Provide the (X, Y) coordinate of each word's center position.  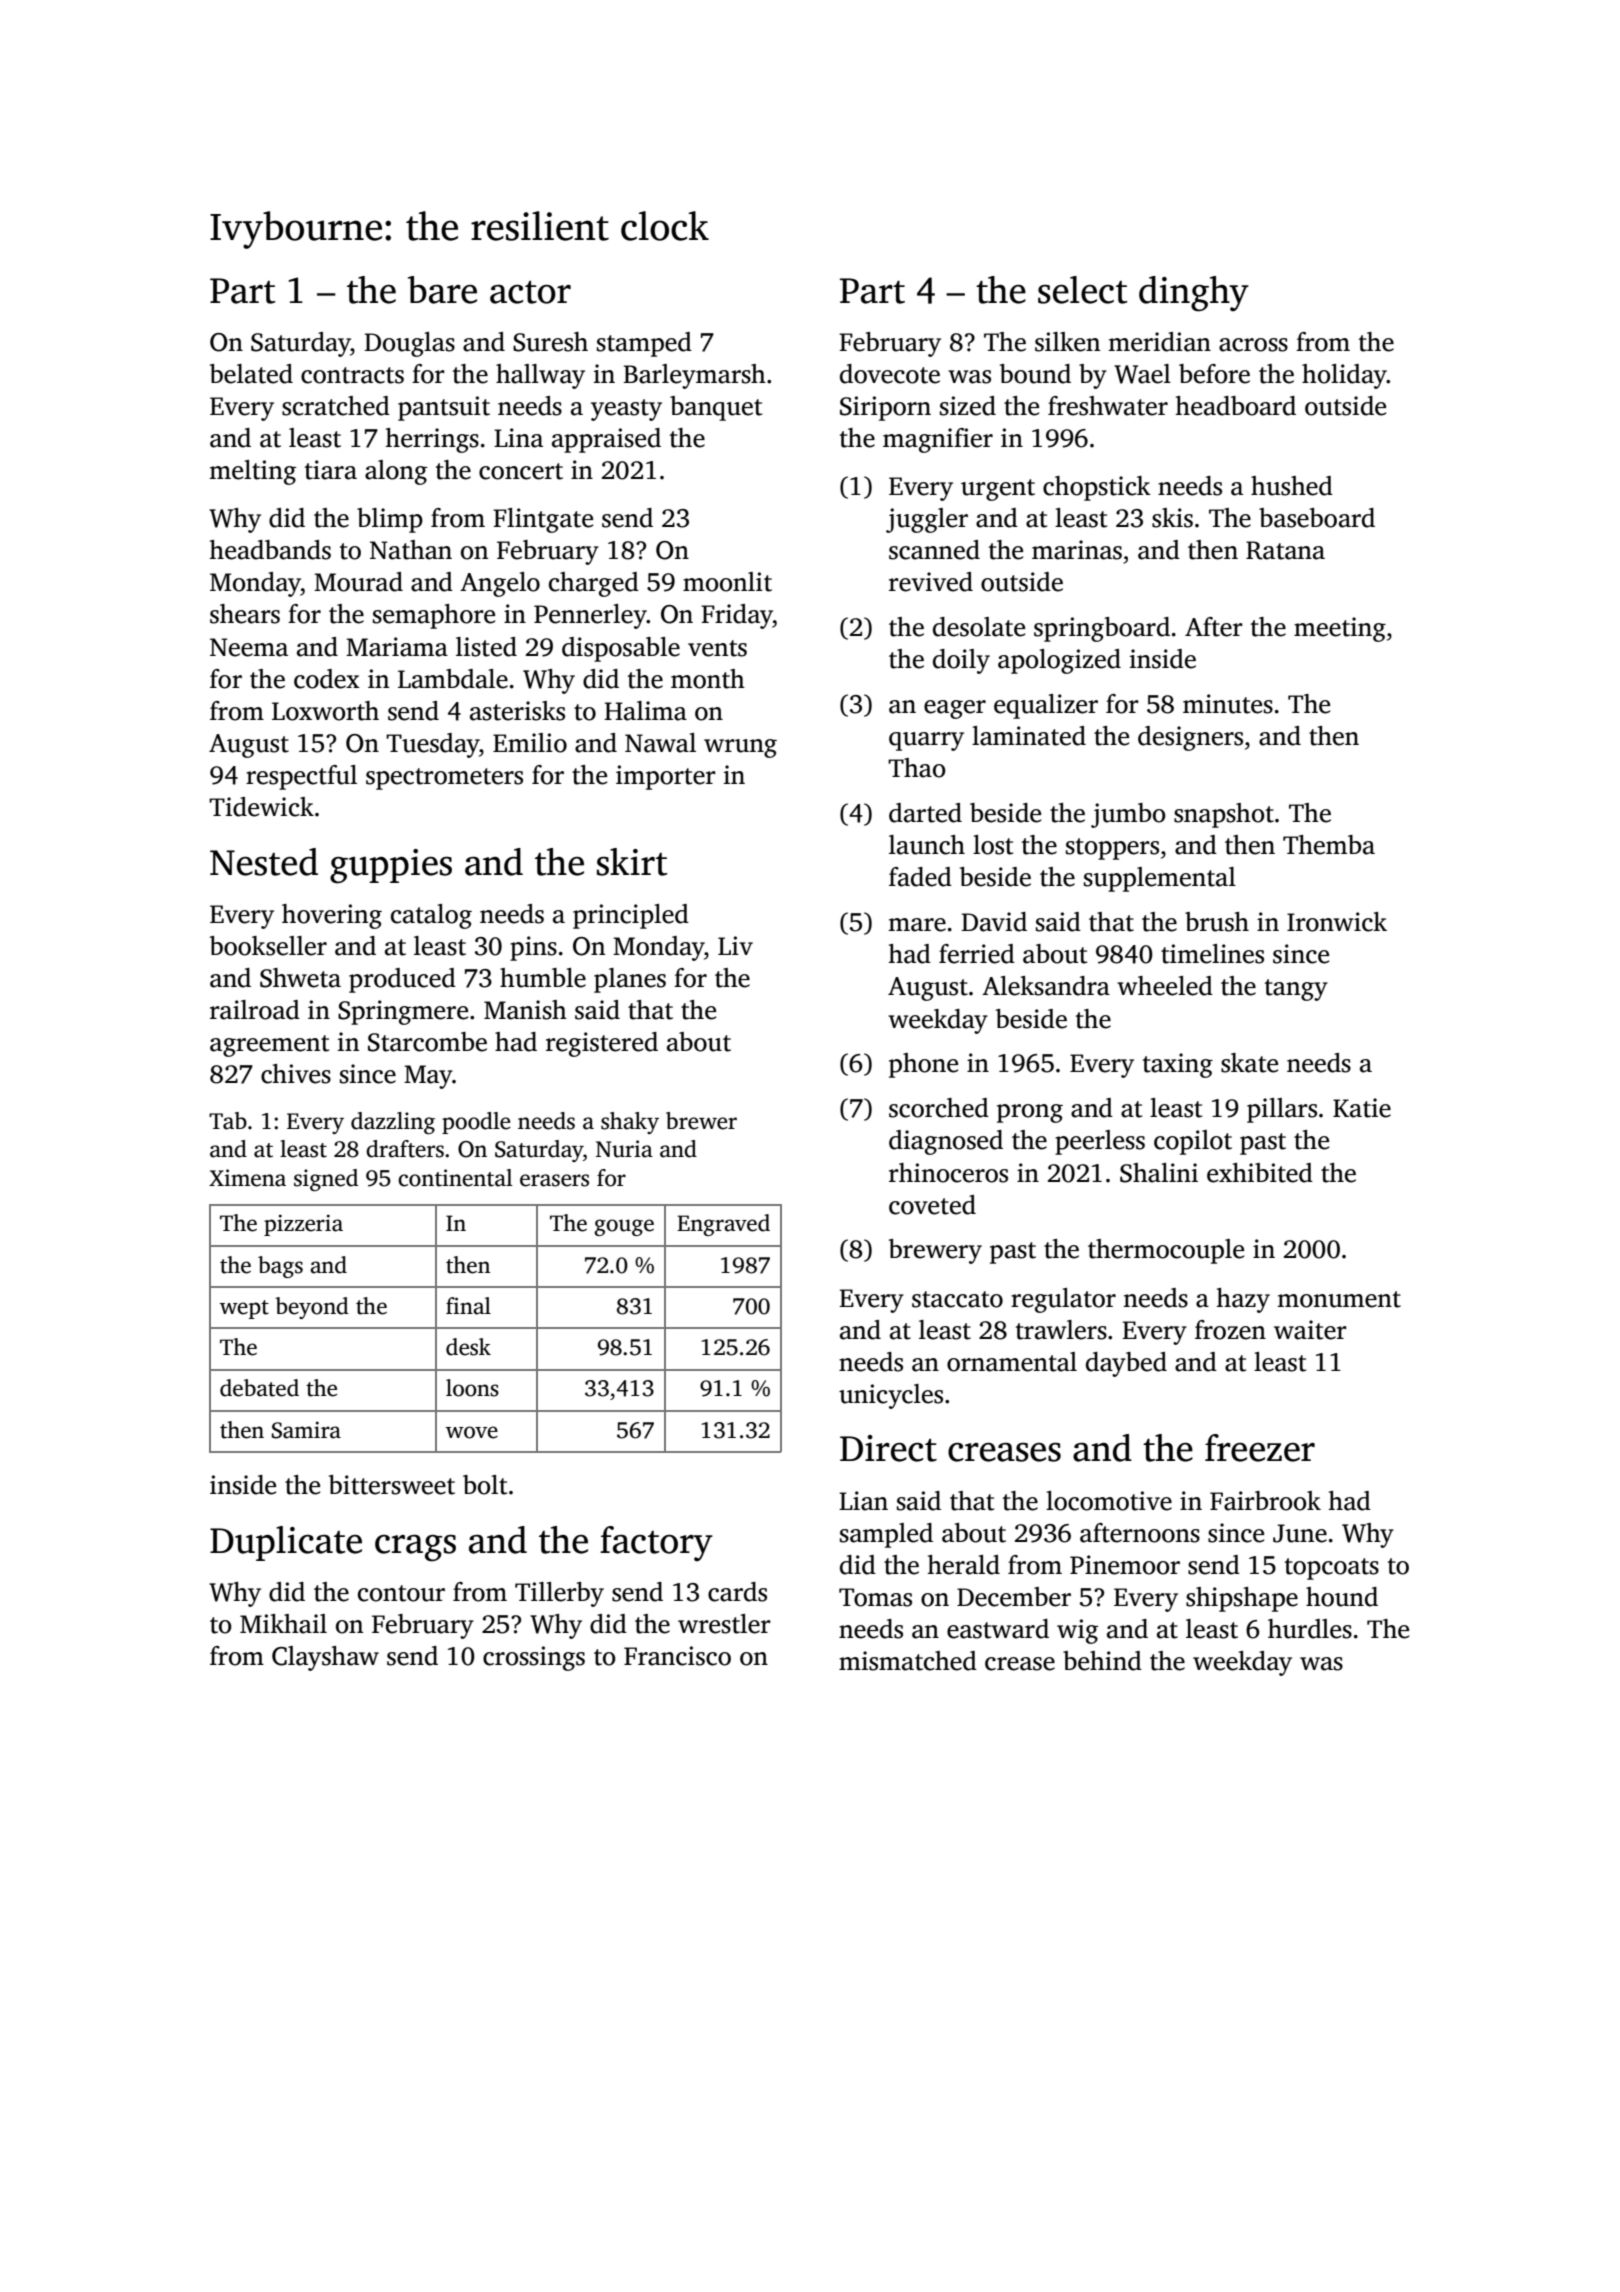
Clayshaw (325, 1658)
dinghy (1194, 294)
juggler (927, 520)
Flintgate (543, 520)
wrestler (724, 1624)
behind (1102, 1661)
